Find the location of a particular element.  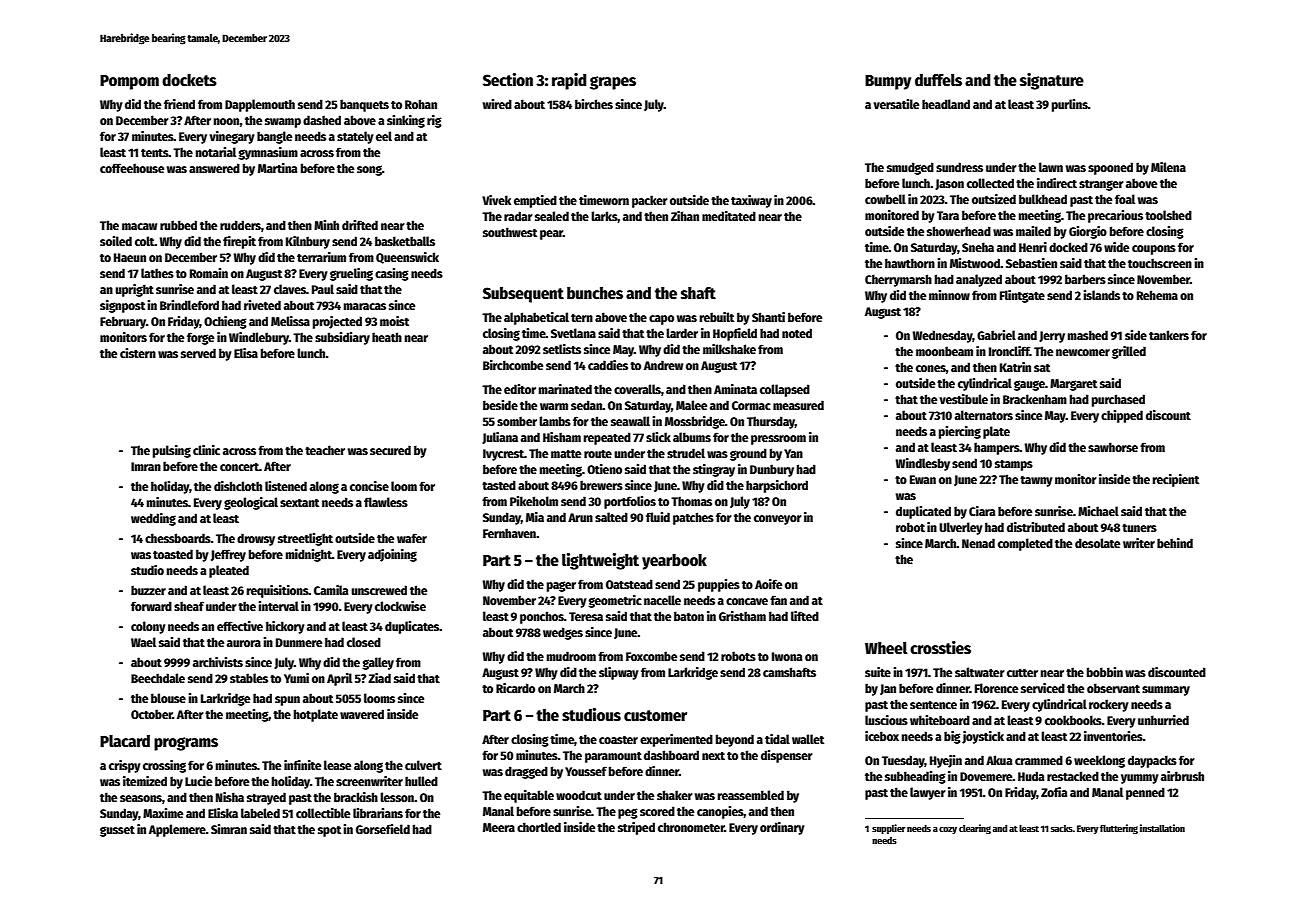

signature is located at coordinates (1052, 81).
